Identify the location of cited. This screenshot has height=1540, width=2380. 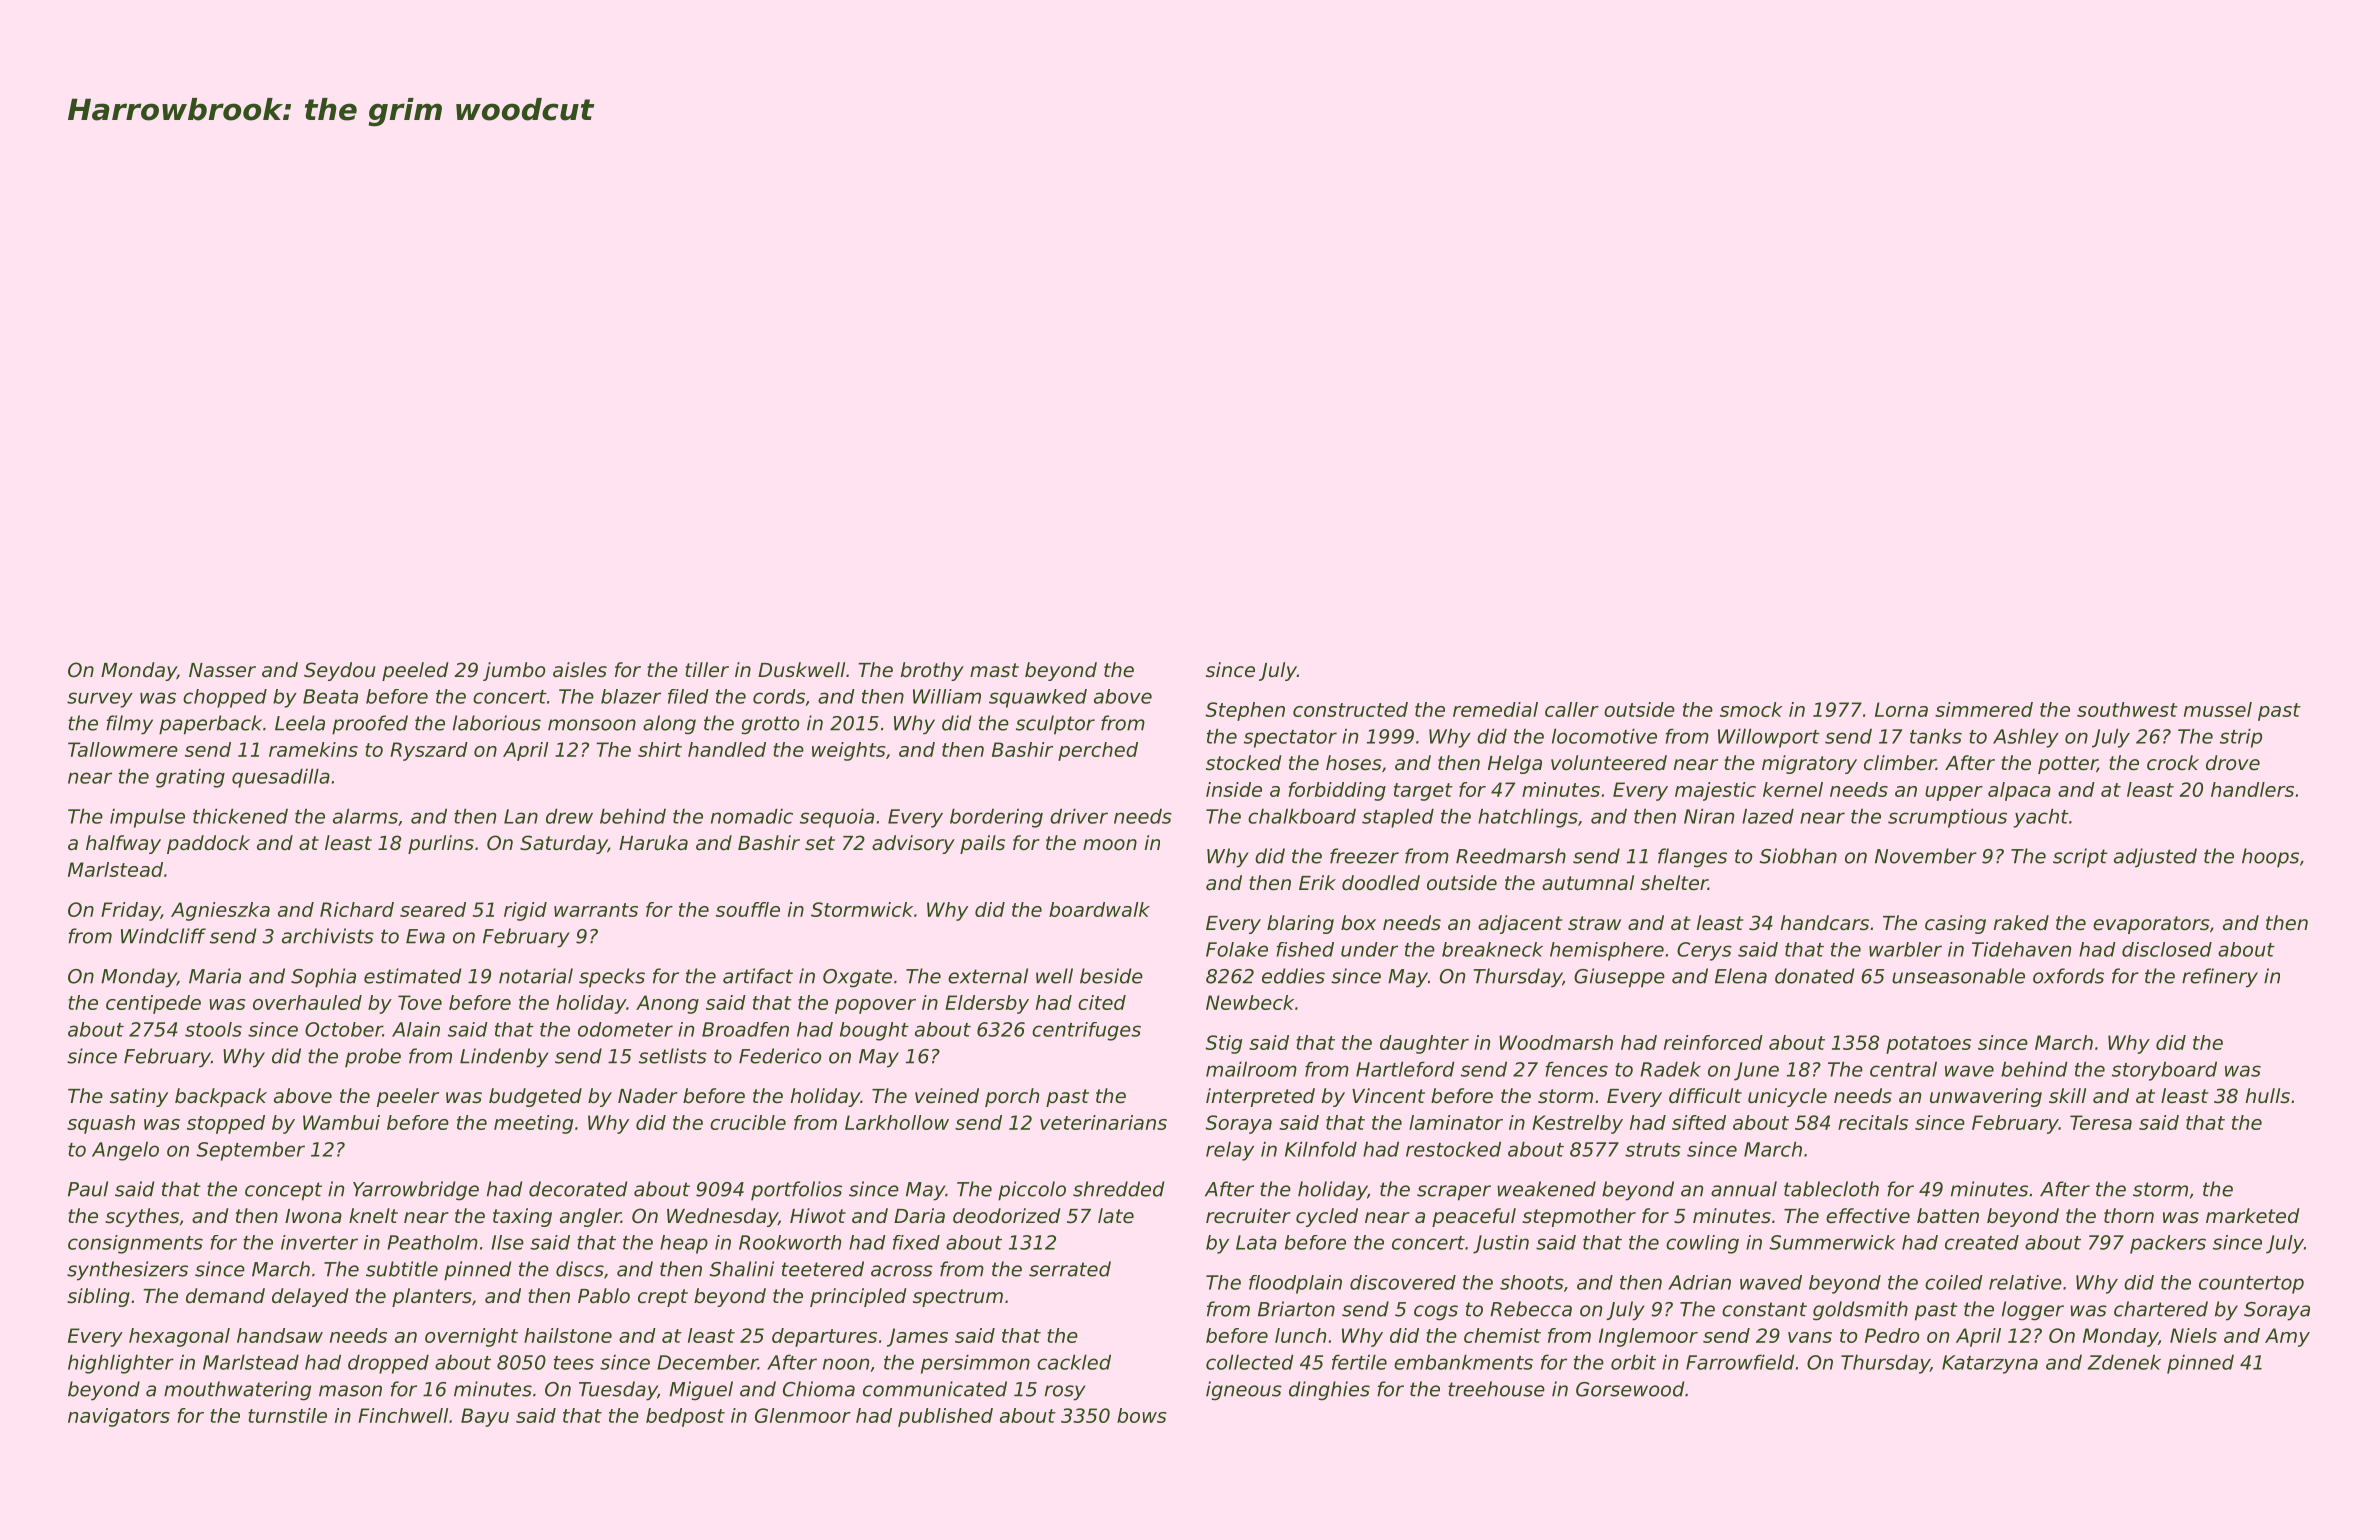
(1102, 1002).
